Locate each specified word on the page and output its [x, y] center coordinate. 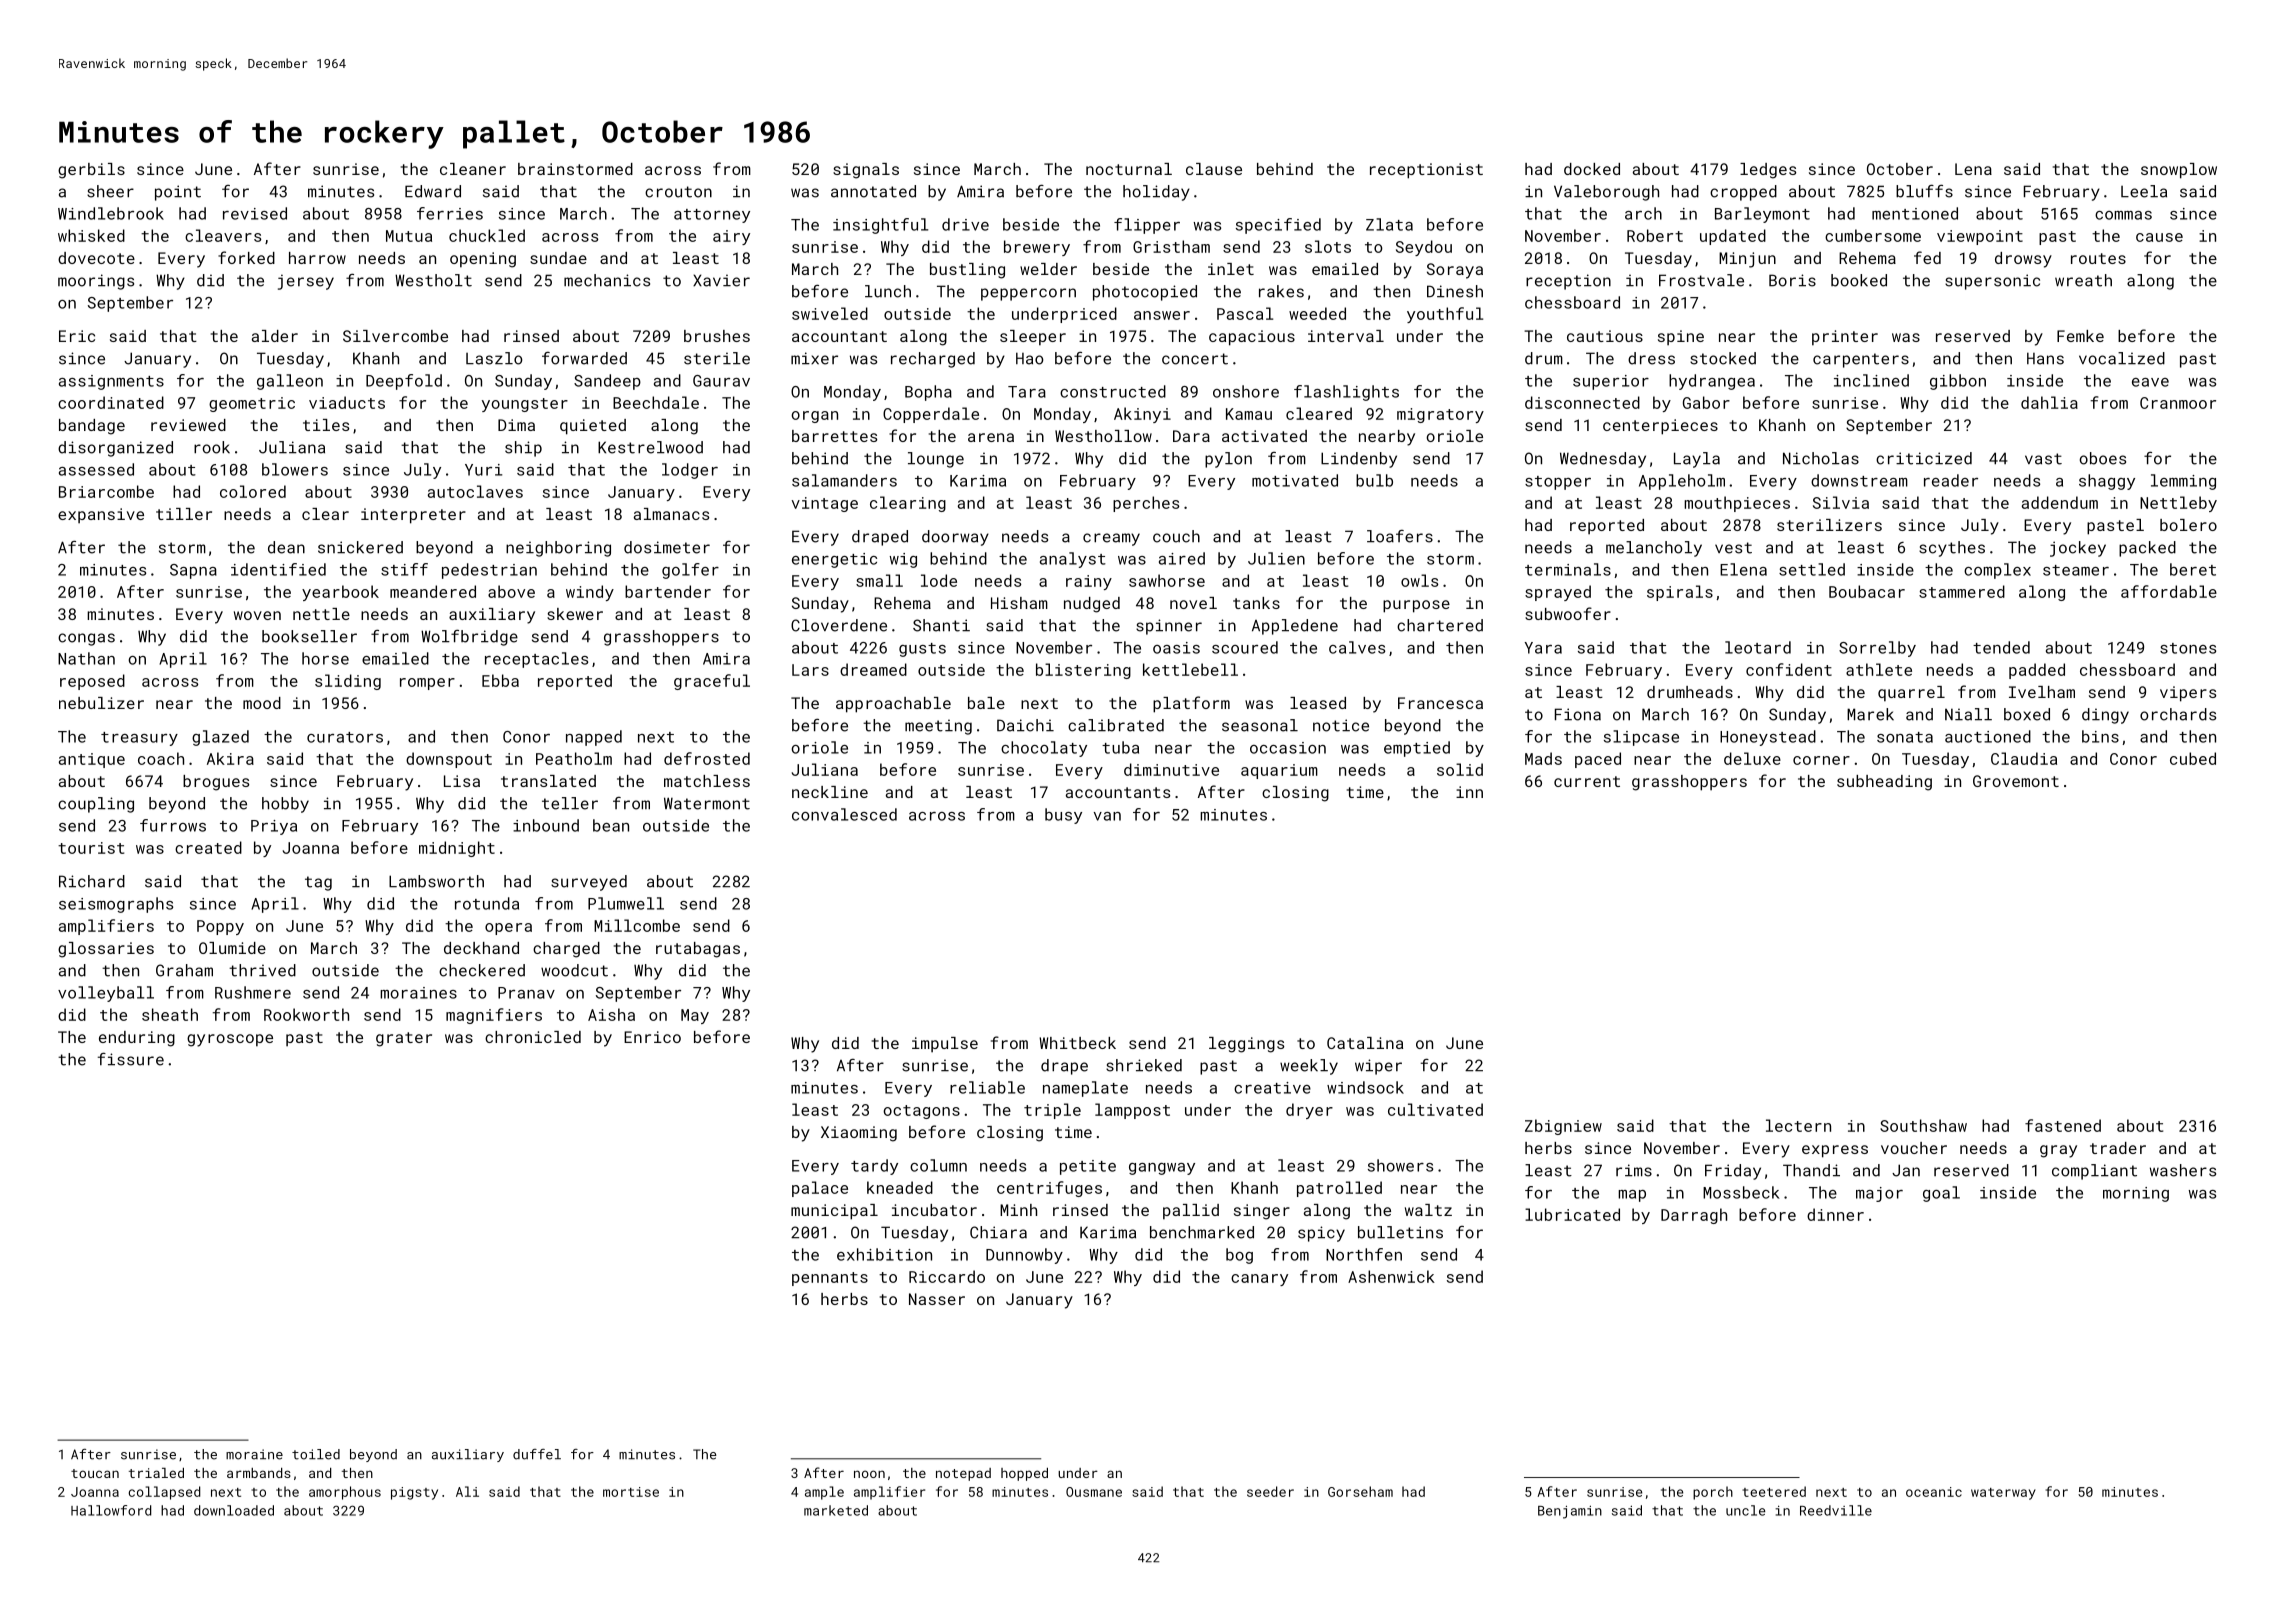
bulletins [1400, 1232]
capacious [1252, 338]
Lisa [462, 781]
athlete [1879, 669]
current [1587, 781]
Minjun [1747, 260]
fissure [131, 1059]
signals [866, 171]
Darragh [1694, 1216]
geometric [252, 404]
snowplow [2179, 171]
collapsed [164, 1493]
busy [1063, 816]
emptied [1417, 749]
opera [508, 929]
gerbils [91, 171]
